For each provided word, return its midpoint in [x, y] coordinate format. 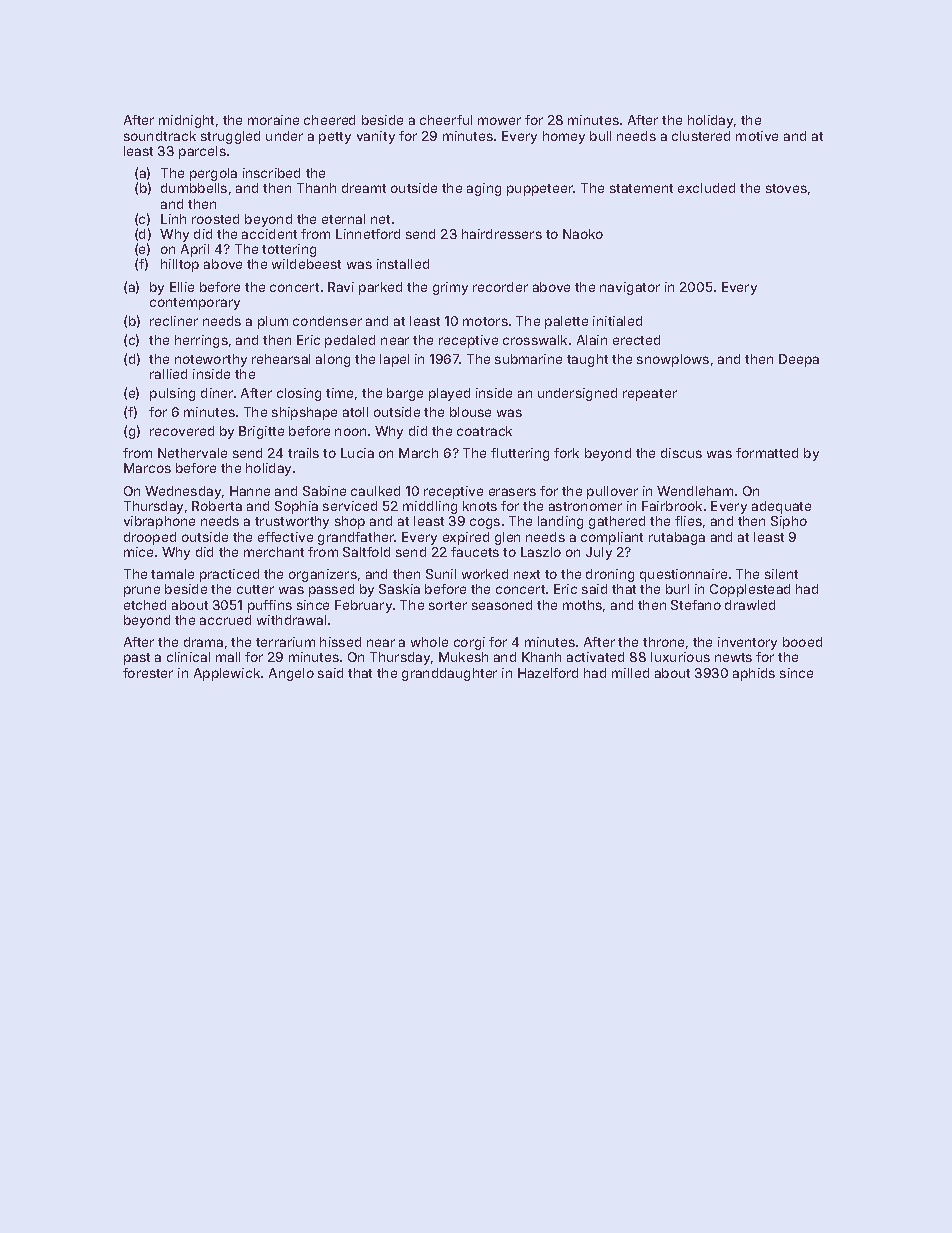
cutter [255, 589]
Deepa [799, 360]
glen [507, 538]
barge [405, 394]
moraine [273, 120]
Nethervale [192, 453]
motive [757, 136]
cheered [329, 120]
